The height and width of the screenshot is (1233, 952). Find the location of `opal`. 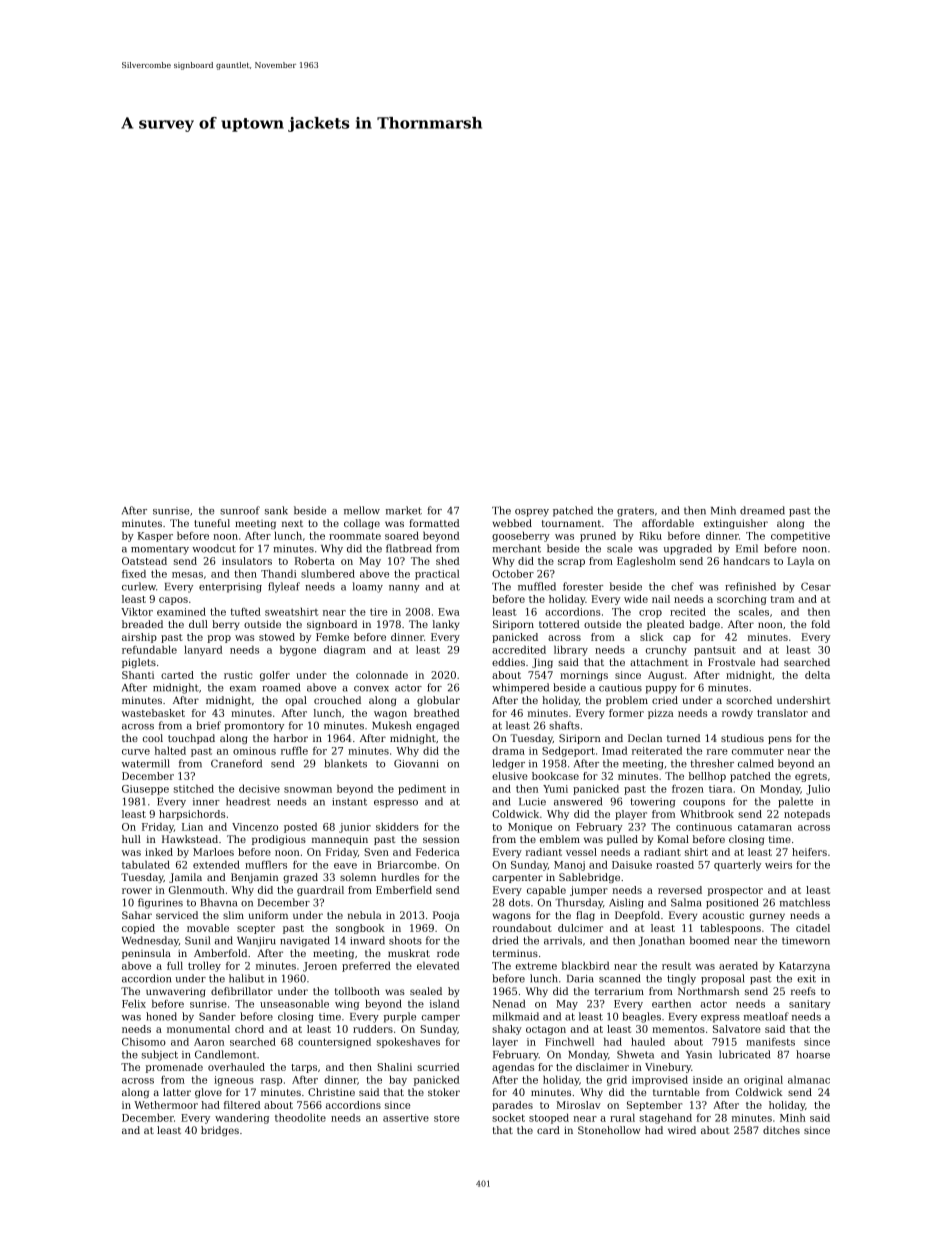

opal is located at coordinates (296, 701).
